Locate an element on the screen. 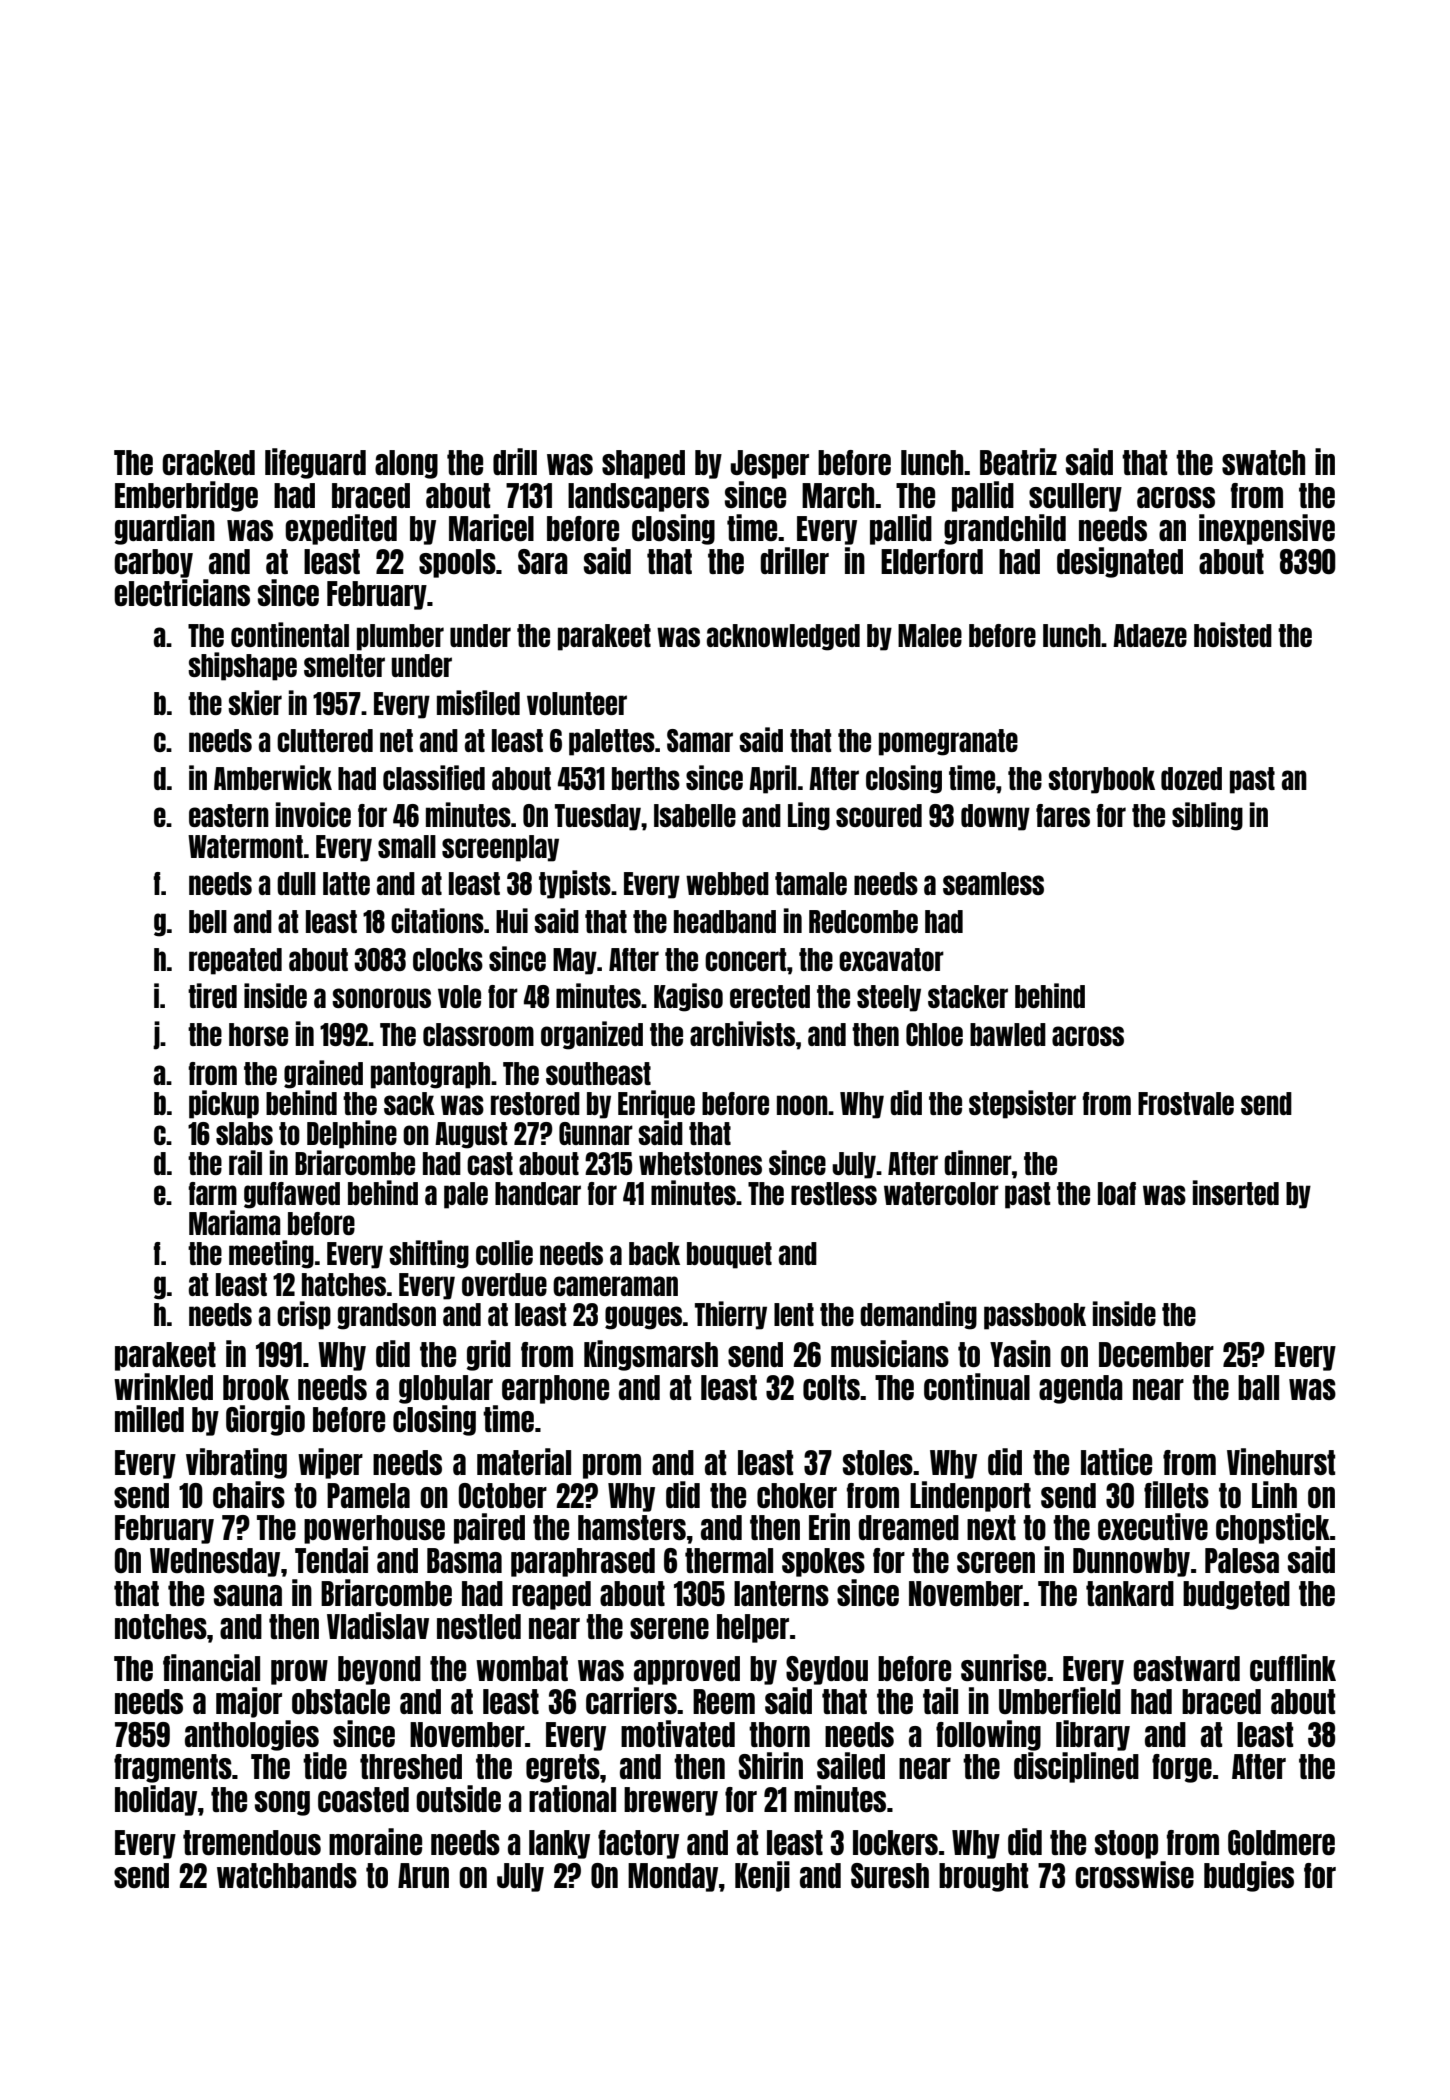  demanding is located at coordinates (918, 1315).
